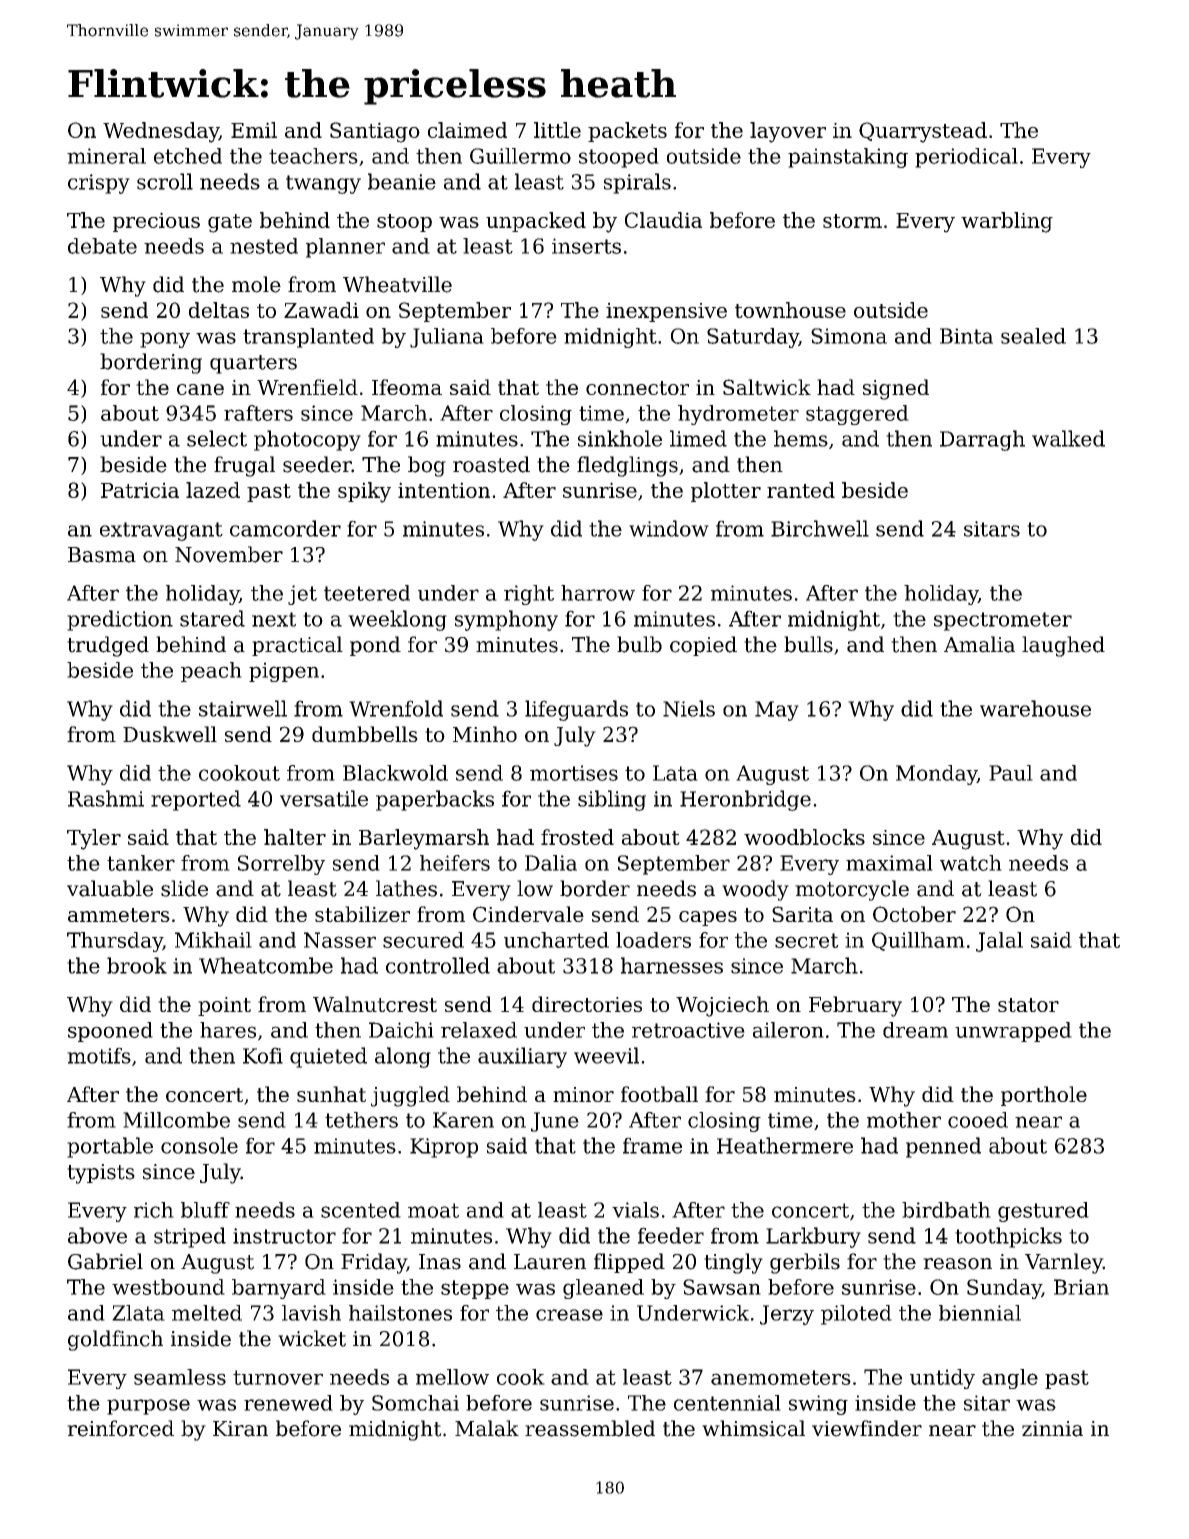 Image resolution: width=1189 pixels, height=1539 pixels. What do you see at coordinates (923, 132) in the screenshot?
I see `Quarrystead` at bounding box center [923, 132].
